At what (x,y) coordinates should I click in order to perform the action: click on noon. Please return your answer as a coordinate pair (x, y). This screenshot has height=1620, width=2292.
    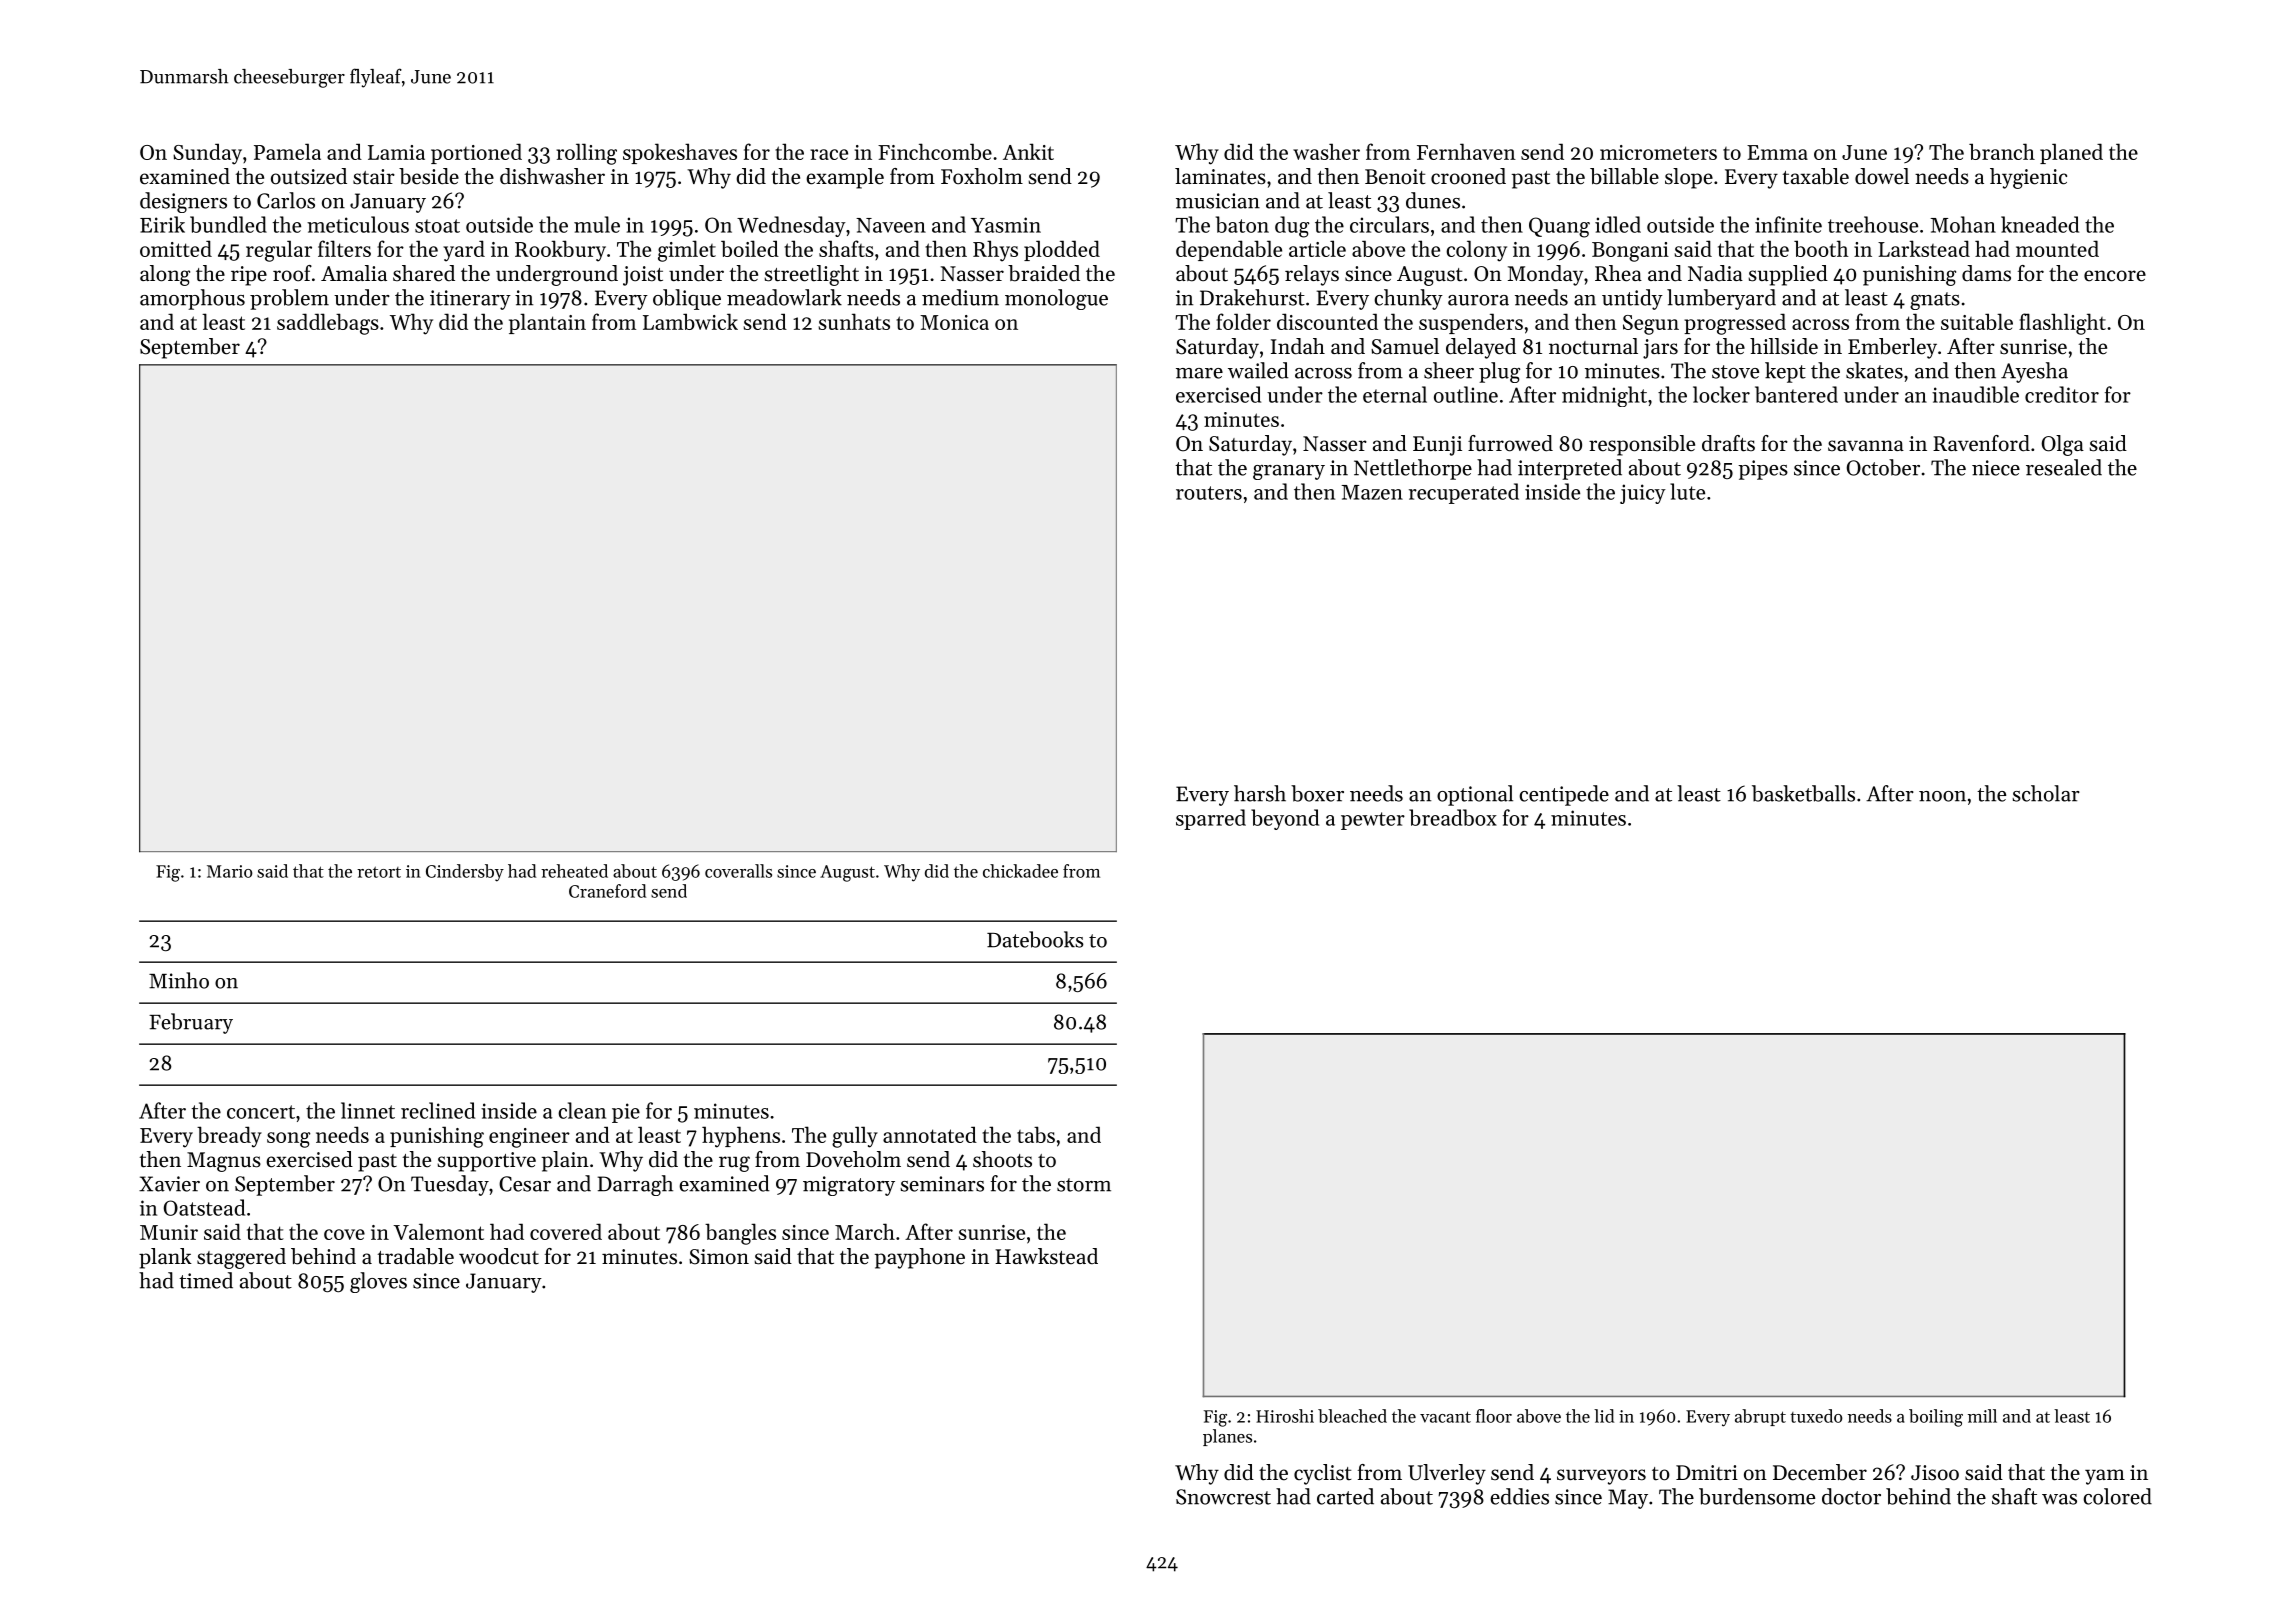
    Looking at the image, I should click on (1942, 796).
